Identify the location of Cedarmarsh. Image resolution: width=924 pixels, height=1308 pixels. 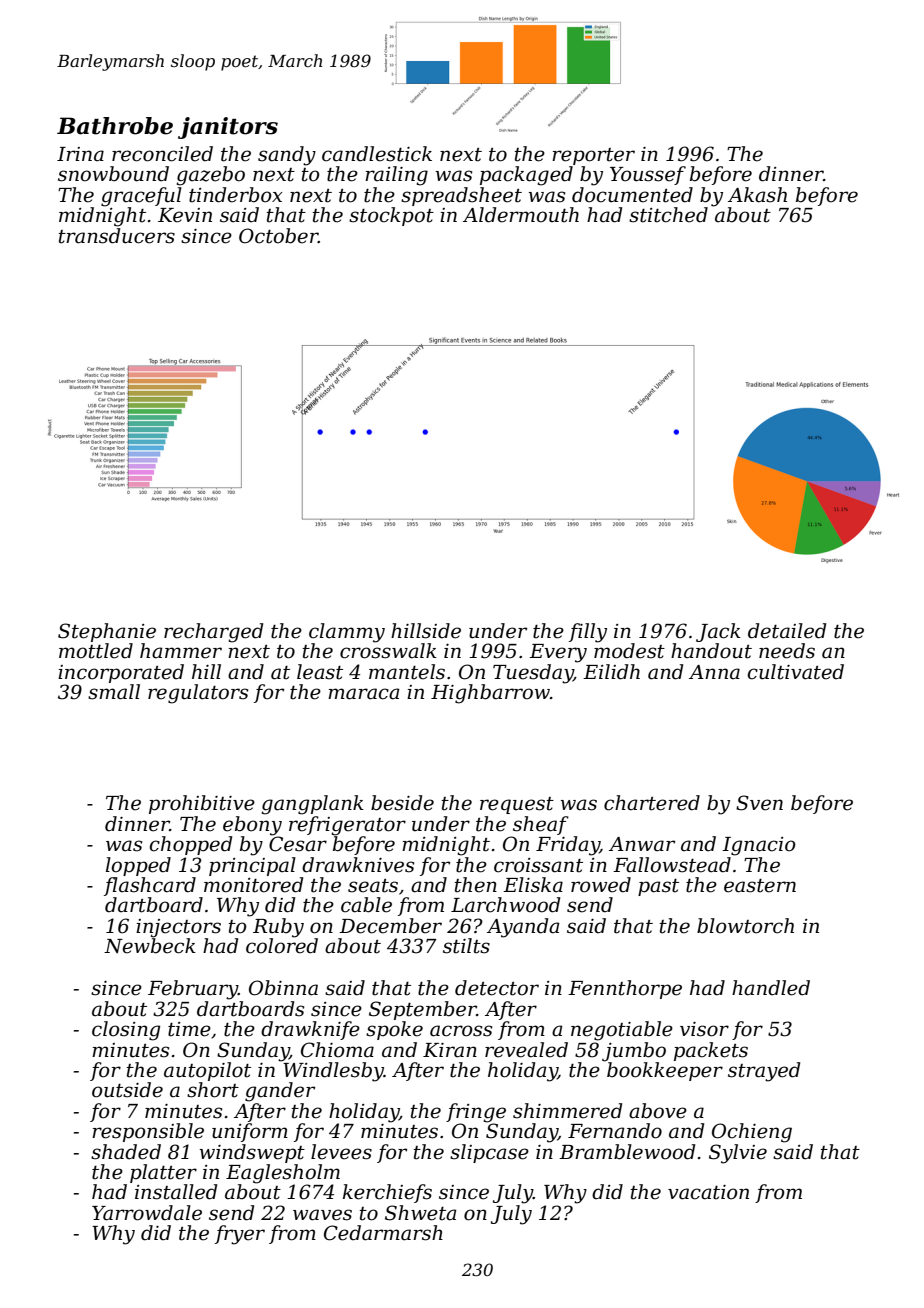
(383, 1233).
